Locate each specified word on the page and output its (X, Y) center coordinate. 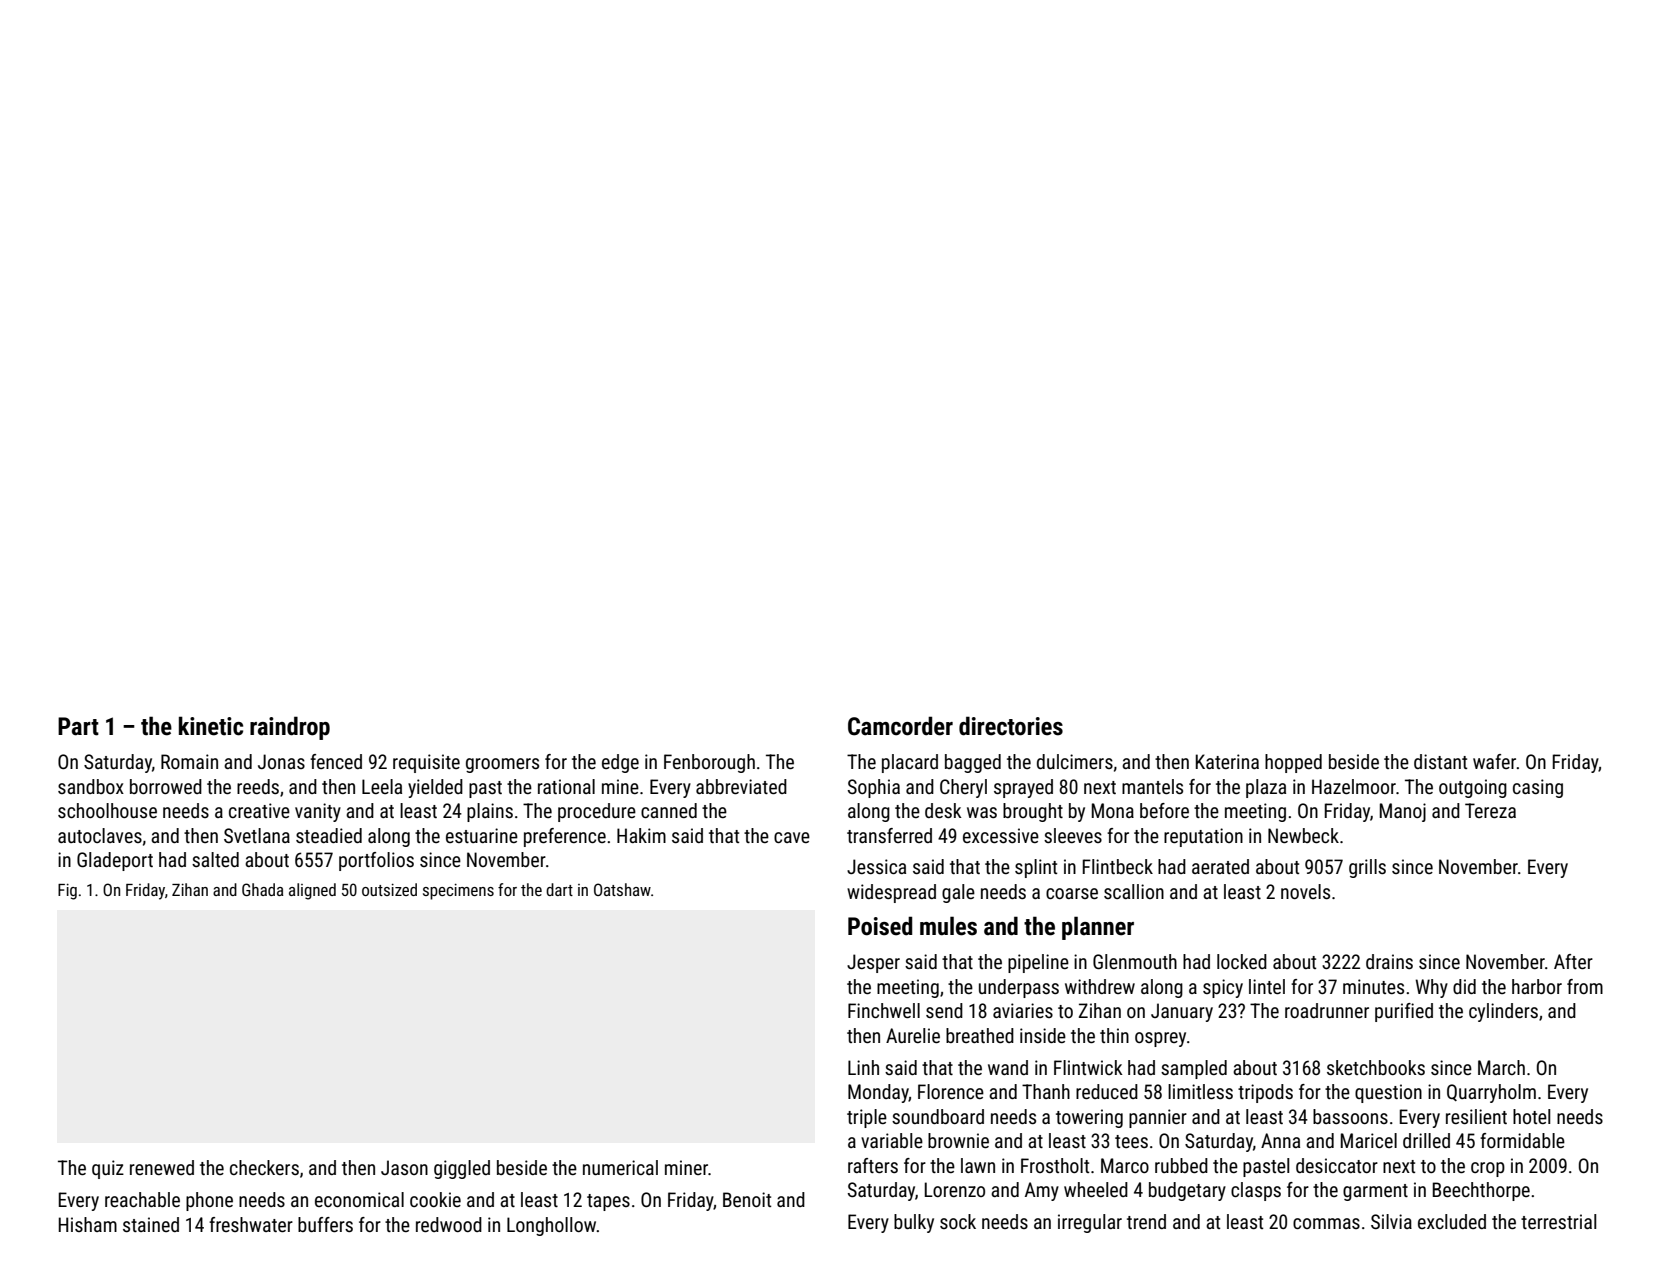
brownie (958, 1140)
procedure (597, 812)
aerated (1220, 866)
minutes (1373, 986)
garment (1375, 1192)
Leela (382, 786)
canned (669, 810)
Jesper (873, 963)
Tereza (1490, 810)
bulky (914, 1223)
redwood (449, 1224)
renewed (162, 1167)
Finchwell (884, 1010)
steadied (329, 835)
